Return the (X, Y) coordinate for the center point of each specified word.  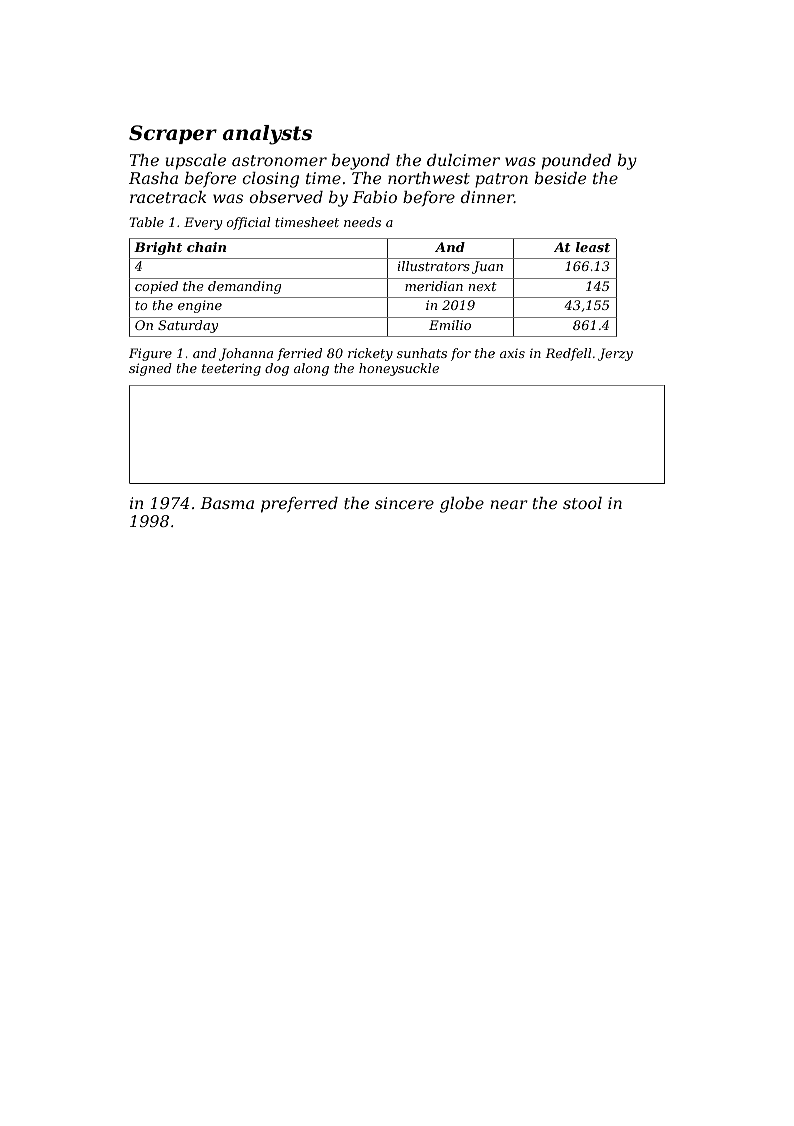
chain (206, 247)
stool (582, 503)
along (311, 369)
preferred (299, 505)
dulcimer (463, 160)
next (483, 286)
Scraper (173, 134)
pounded (576, 162)
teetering (231, 369)
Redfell (568, 354)
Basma (227, 503)
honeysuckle (399, 369)
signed (150, 369)
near (509, 504)
